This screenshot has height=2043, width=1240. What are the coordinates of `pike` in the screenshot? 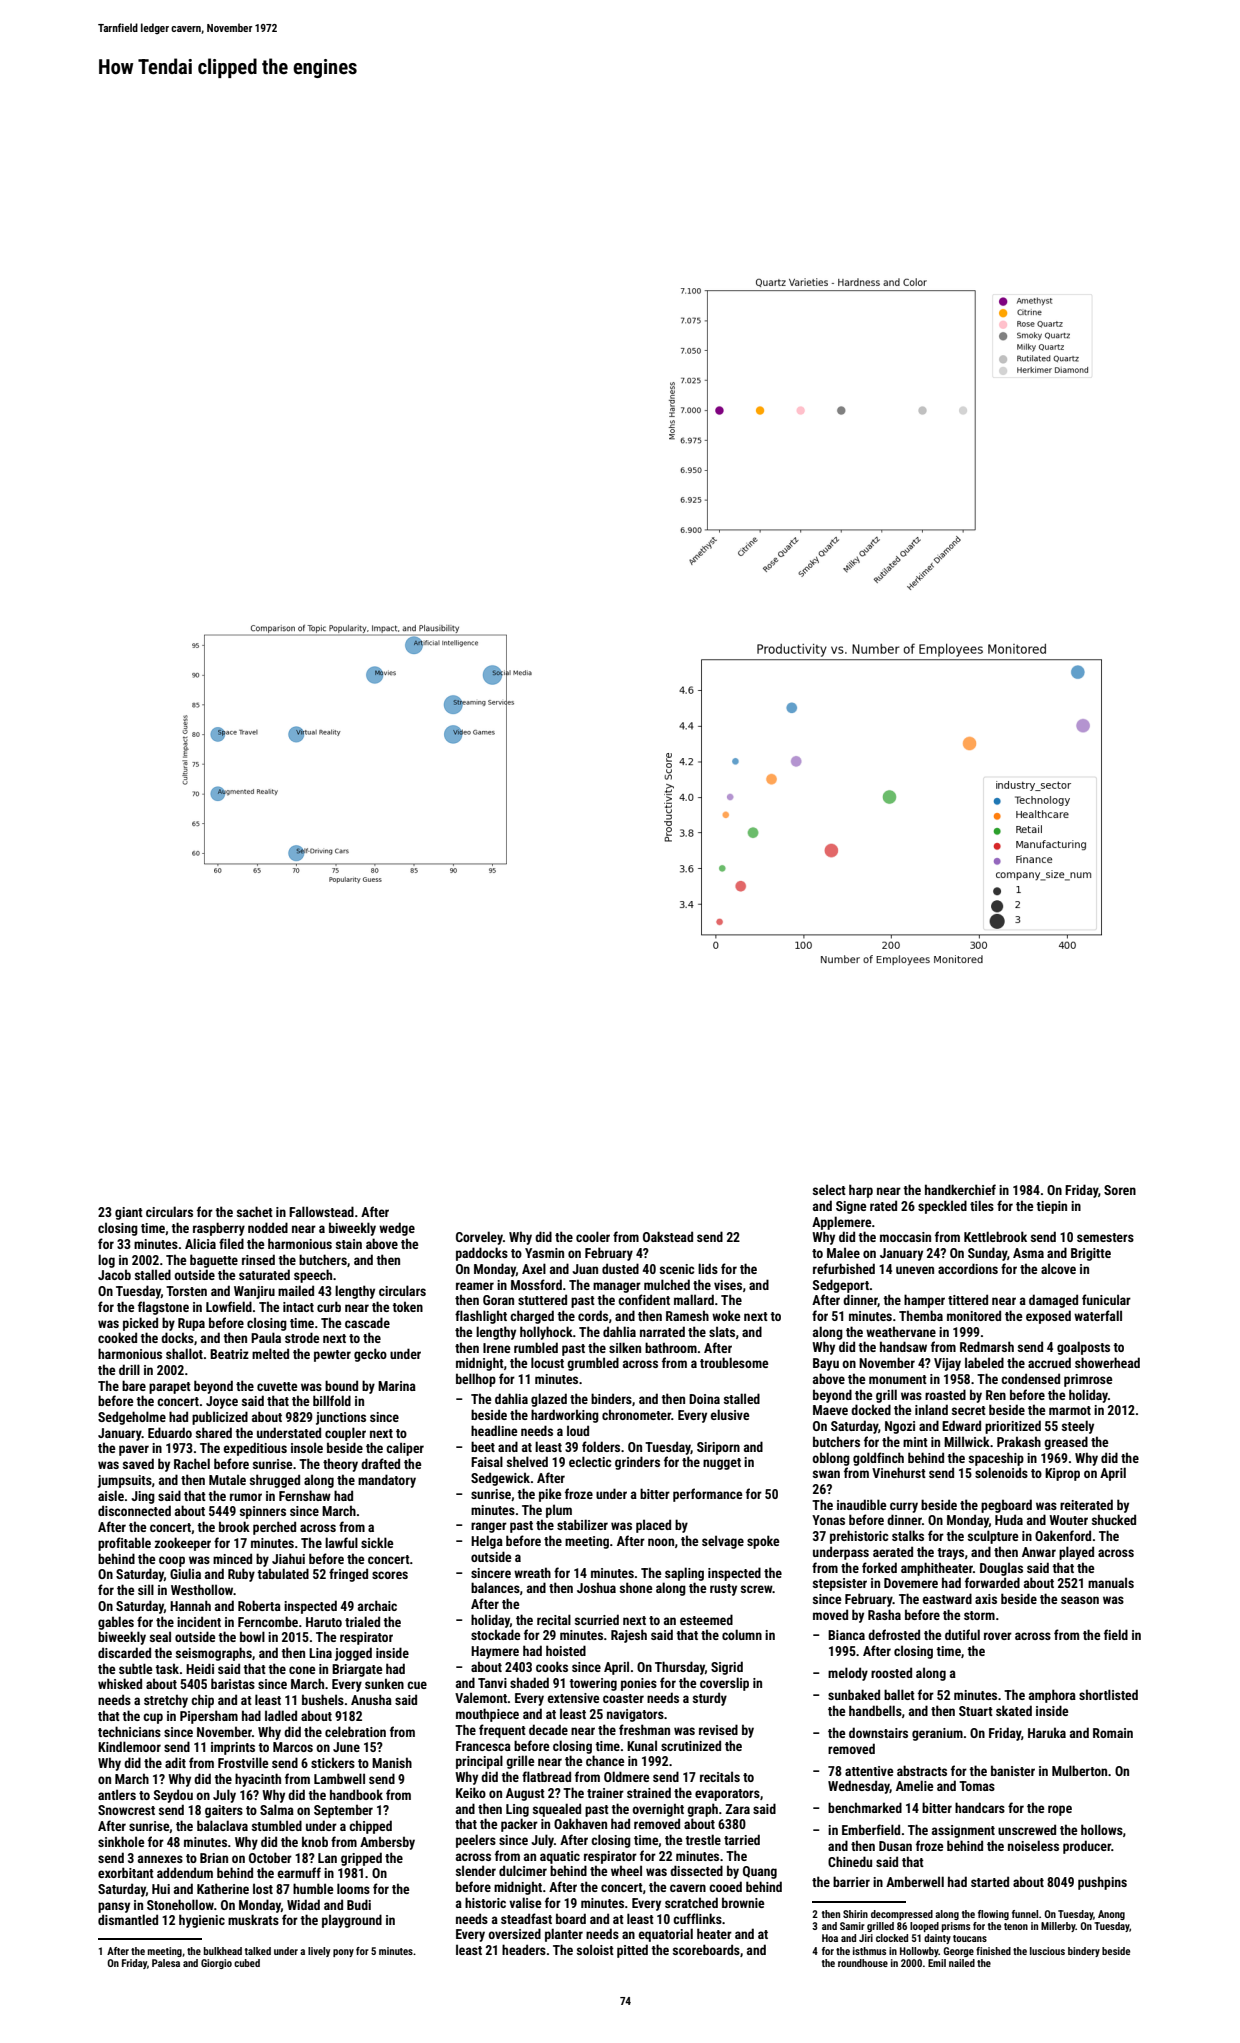 It's located at (550, 1495).
